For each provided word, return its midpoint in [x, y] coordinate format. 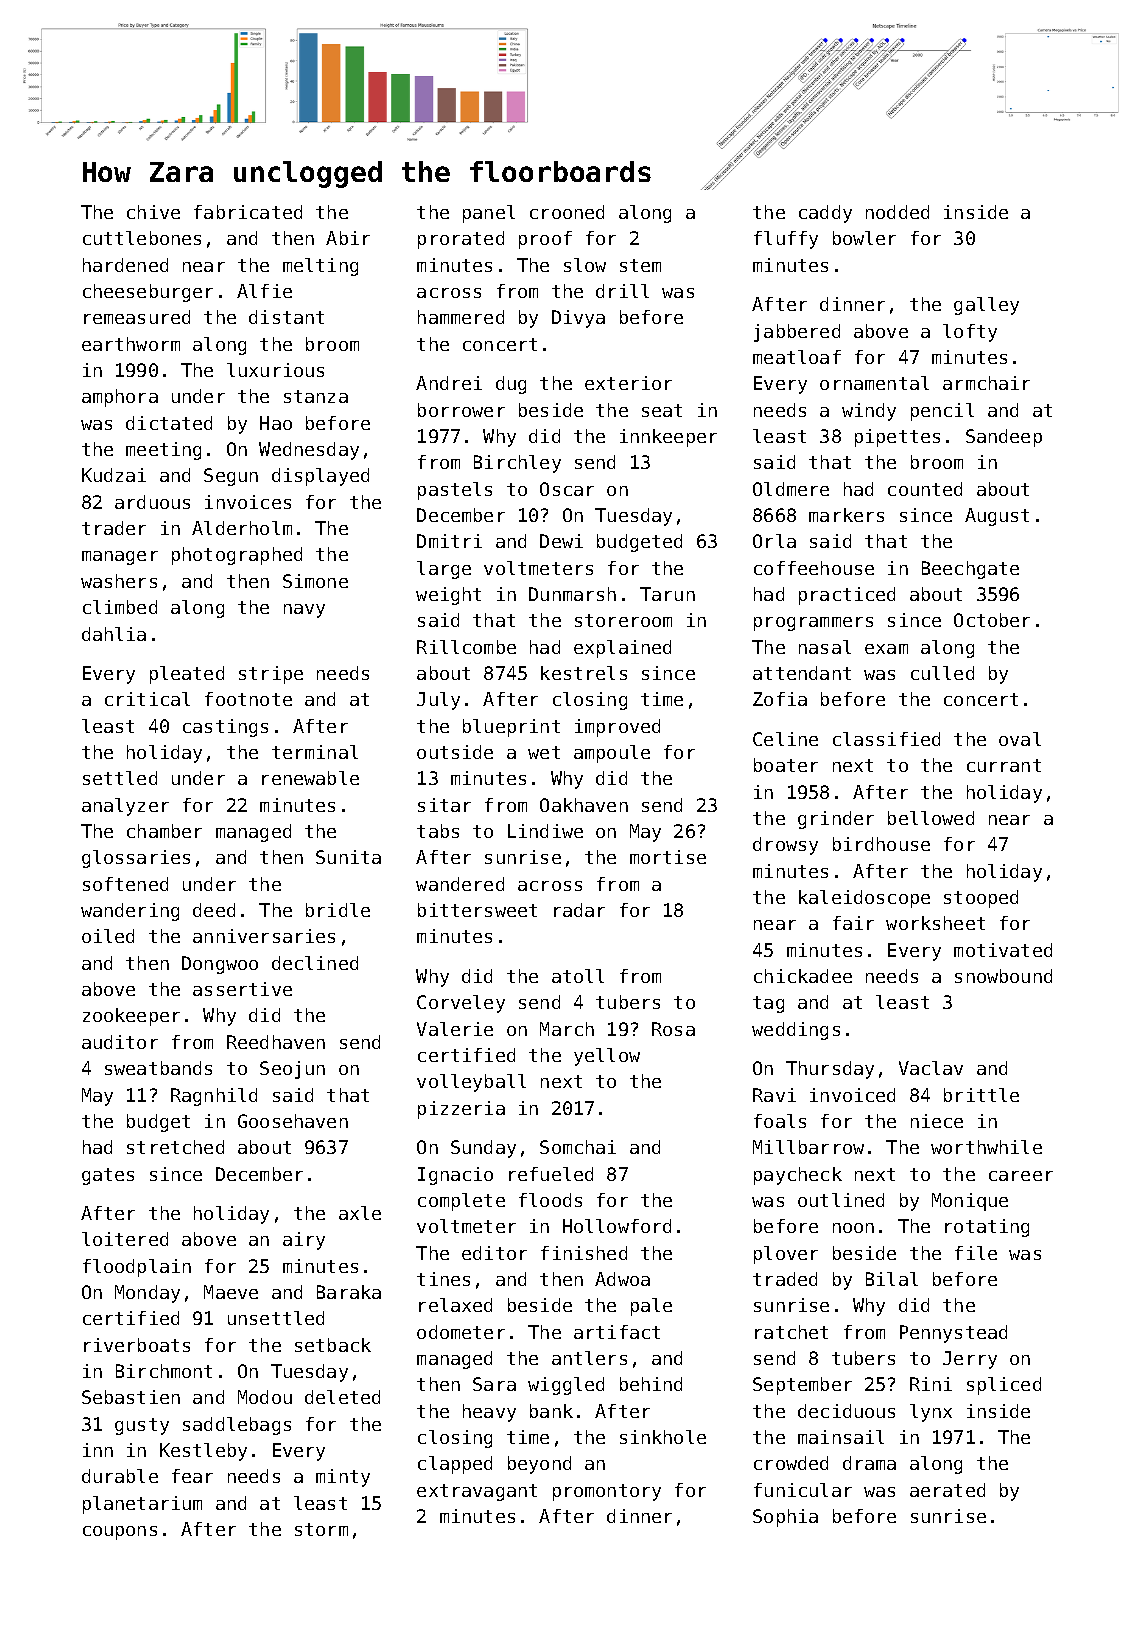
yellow [607, 1057]
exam [886, 649]
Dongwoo [220, 965]
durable [120, 1476]
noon [853, 1228]
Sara [494, 1384]
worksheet [935, 923]
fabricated [248, 212]
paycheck [798, 1176]
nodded [897, 212]
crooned [567, 212]
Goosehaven [293, 1121]
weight [448, 596]
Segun [231, 477]
